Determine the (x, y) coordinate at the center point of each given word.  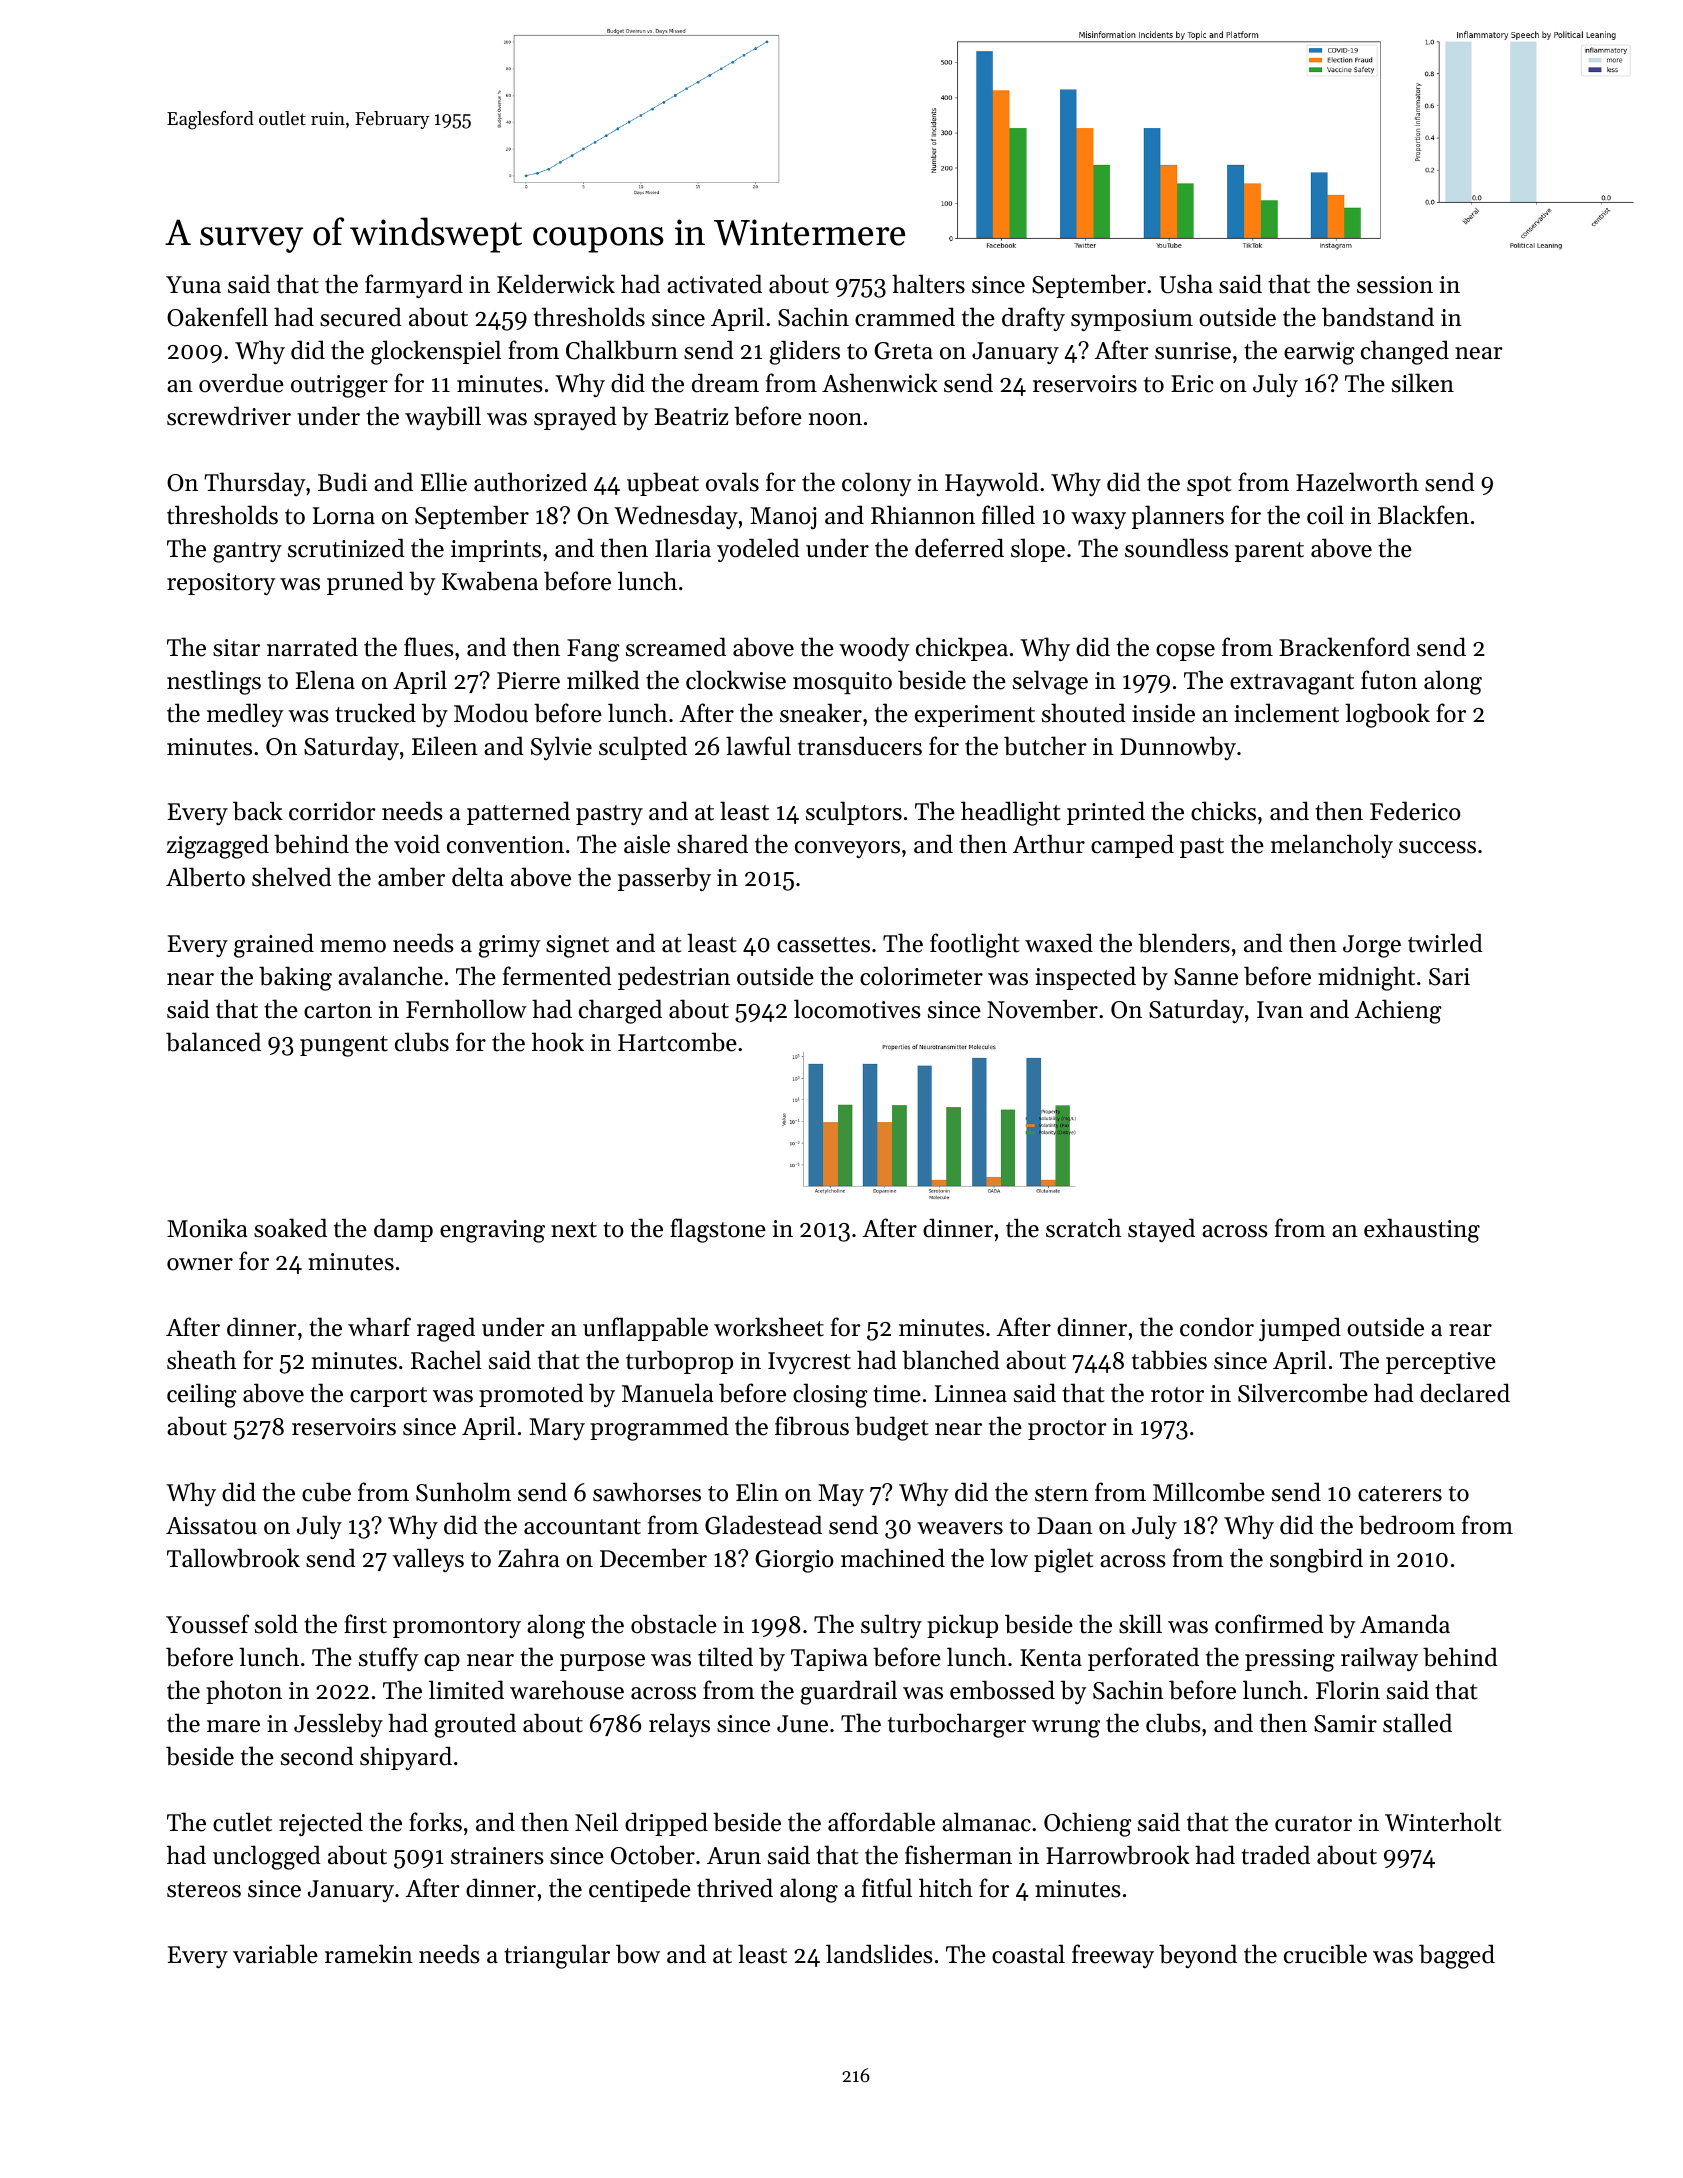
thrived (735, 1888)
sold (276, 1624)
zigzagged (218, 846)
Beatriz (691, 417)
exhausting (1422, 1230)
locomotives (857, 1009)
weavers (960, 1528)
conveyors (847, 849)
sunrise (1193, 351)
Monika (207, 1228)
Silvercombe (1303, 1393)
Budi (342, 482)
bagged (1457, 1956)
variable (275, 1954)
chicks (1223, 811)
